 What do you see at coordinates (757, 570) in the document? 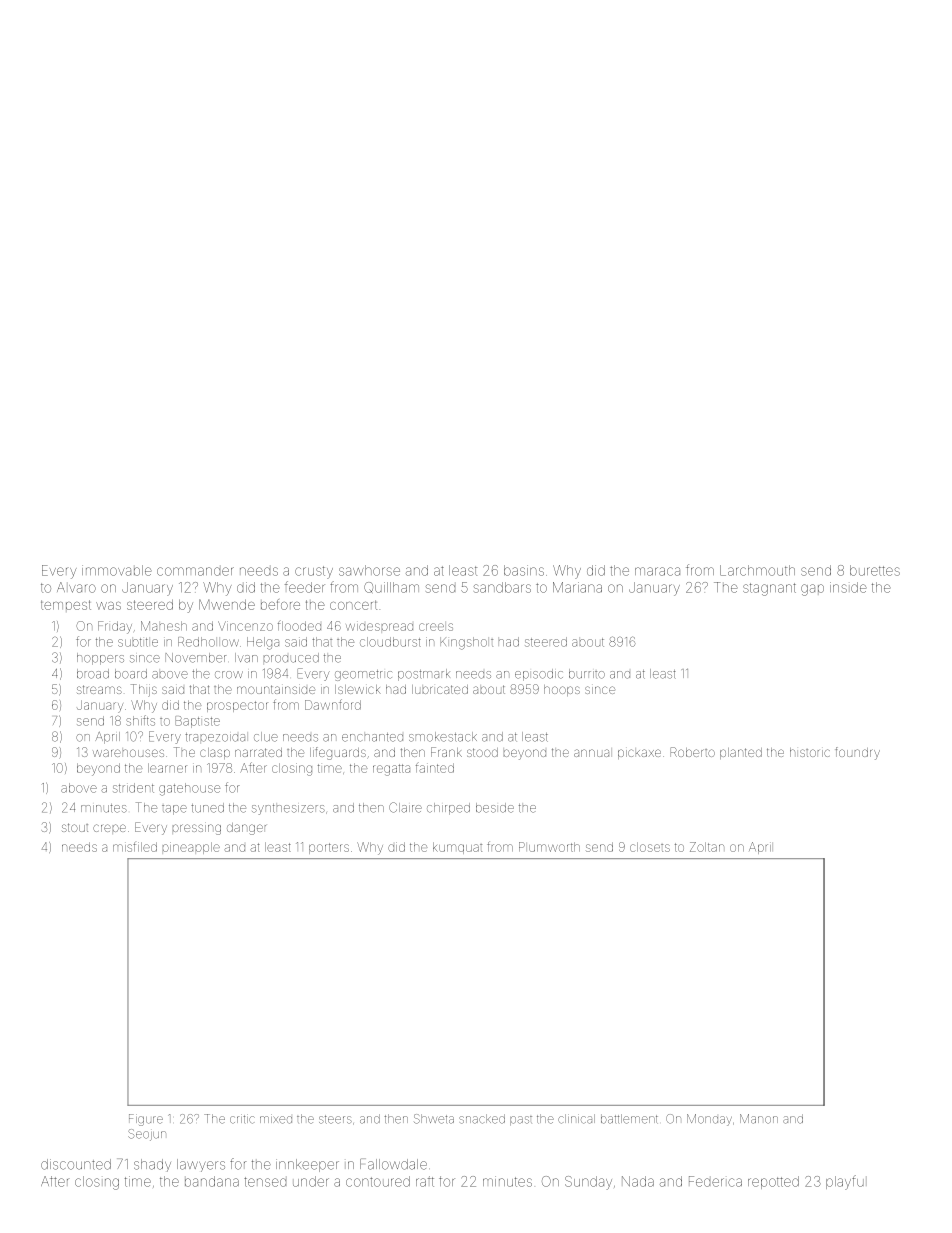
I see `Larchmouth` at bounding box center [757, 570].
